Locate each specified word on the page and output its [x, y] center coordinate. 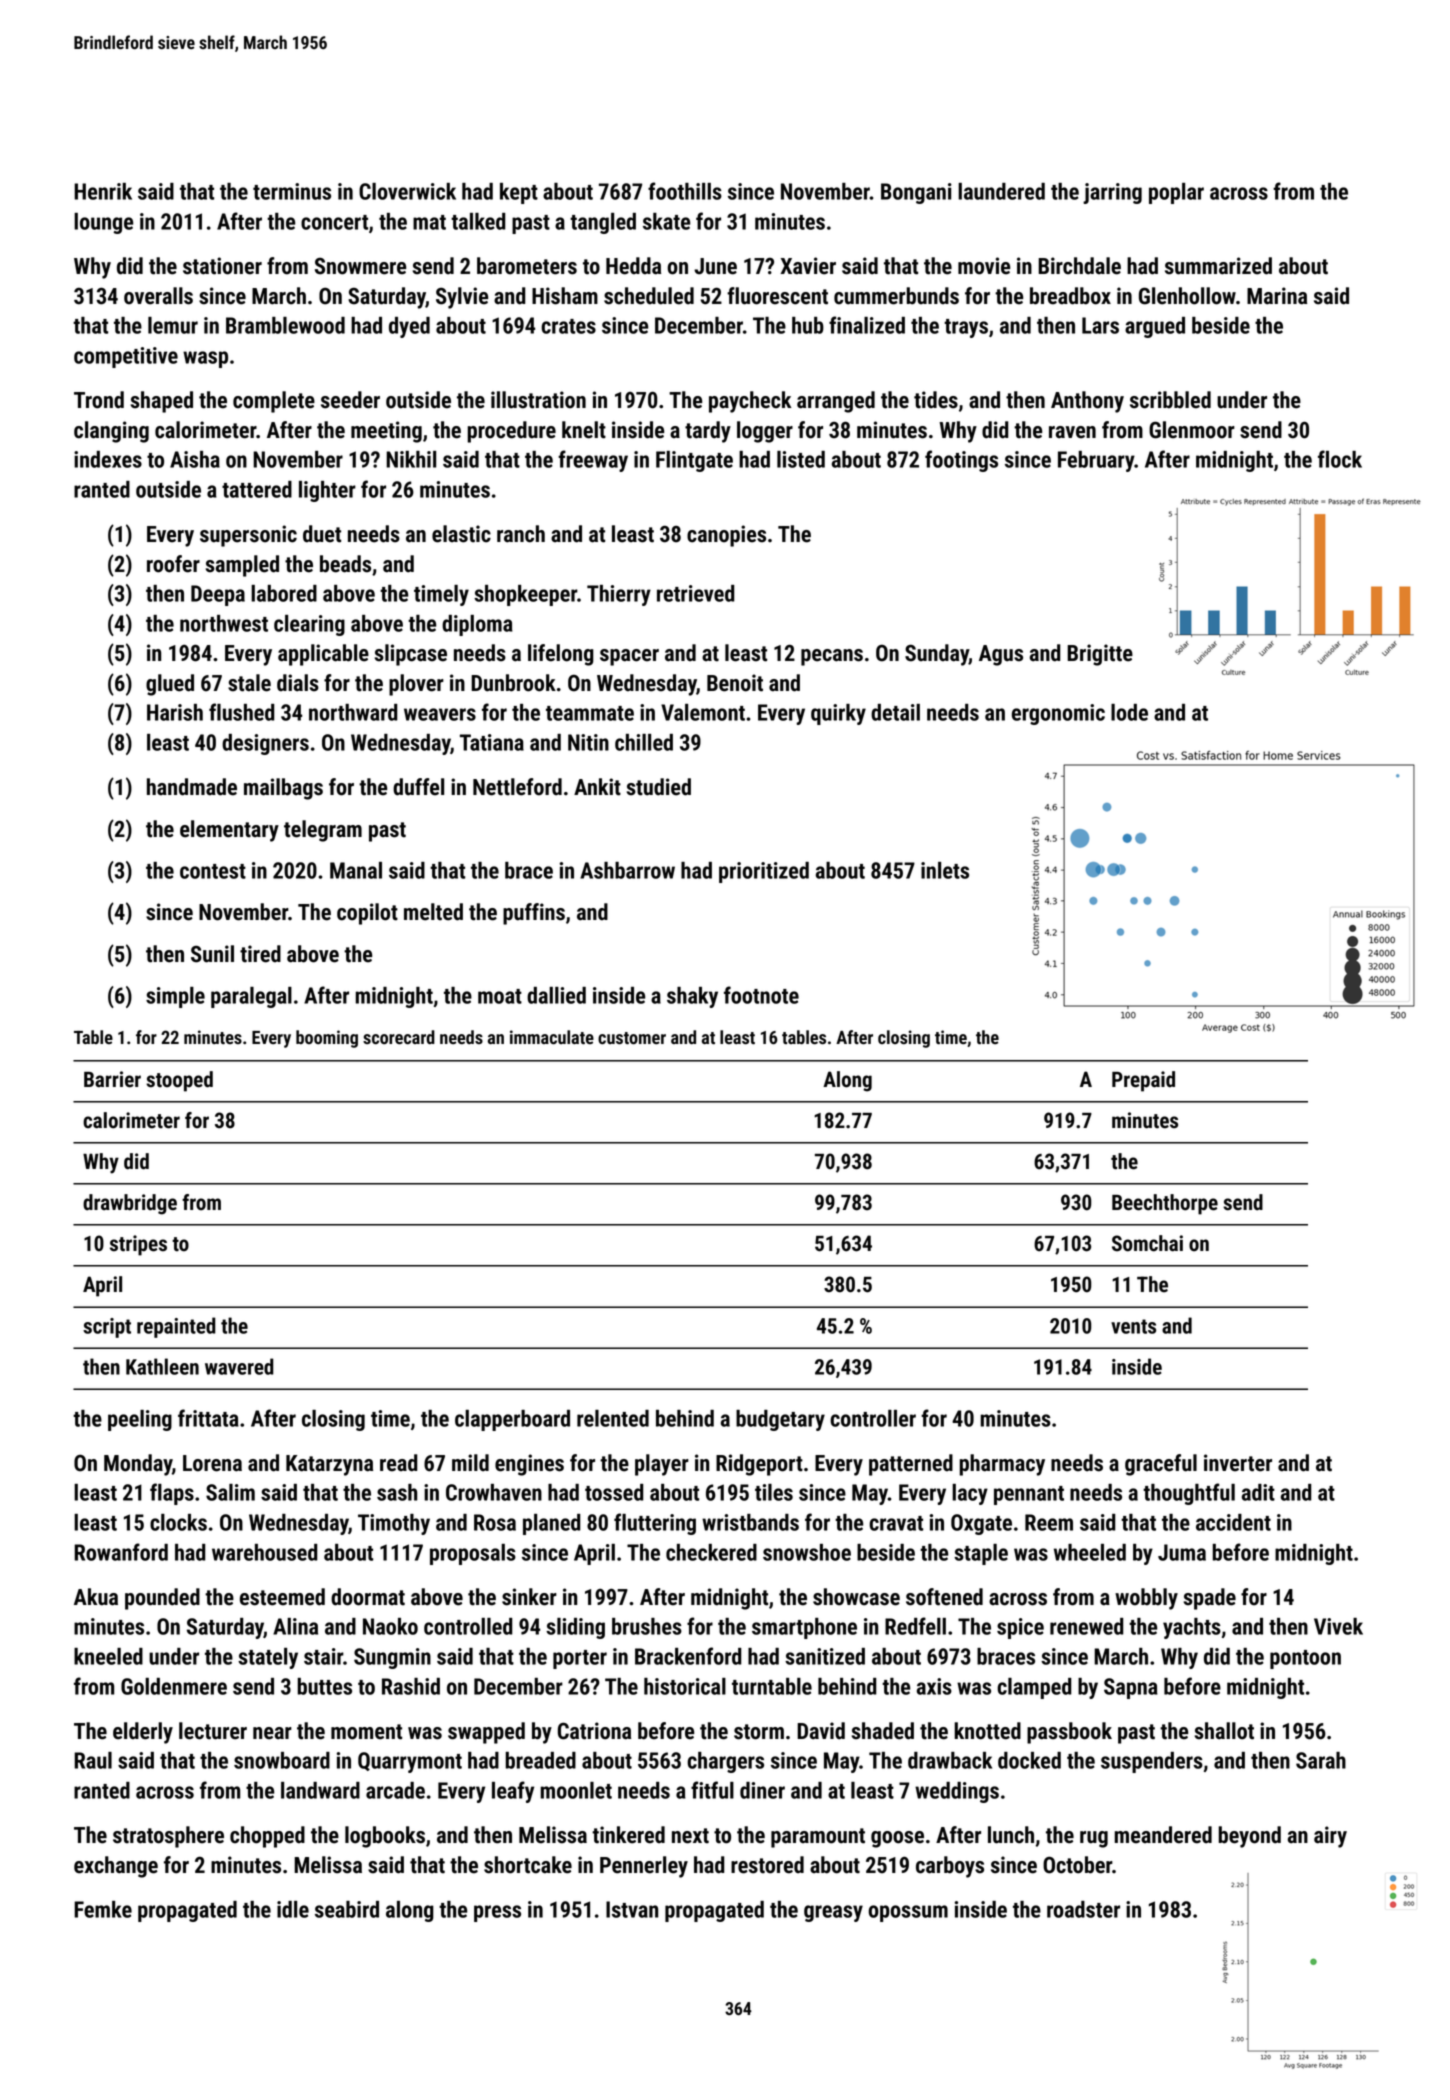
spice [1020, 1628]
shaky [692, 997]
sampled [242, 566]
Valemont [703, 712]
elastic [461, 534]
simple [175, 997]
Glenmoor [1192, 430]
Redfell [915, 1626]
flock [1340, 459]
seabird [347, 1909]
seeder [350, 400]
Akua [96, 1597]
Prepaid [1143, 1081]
